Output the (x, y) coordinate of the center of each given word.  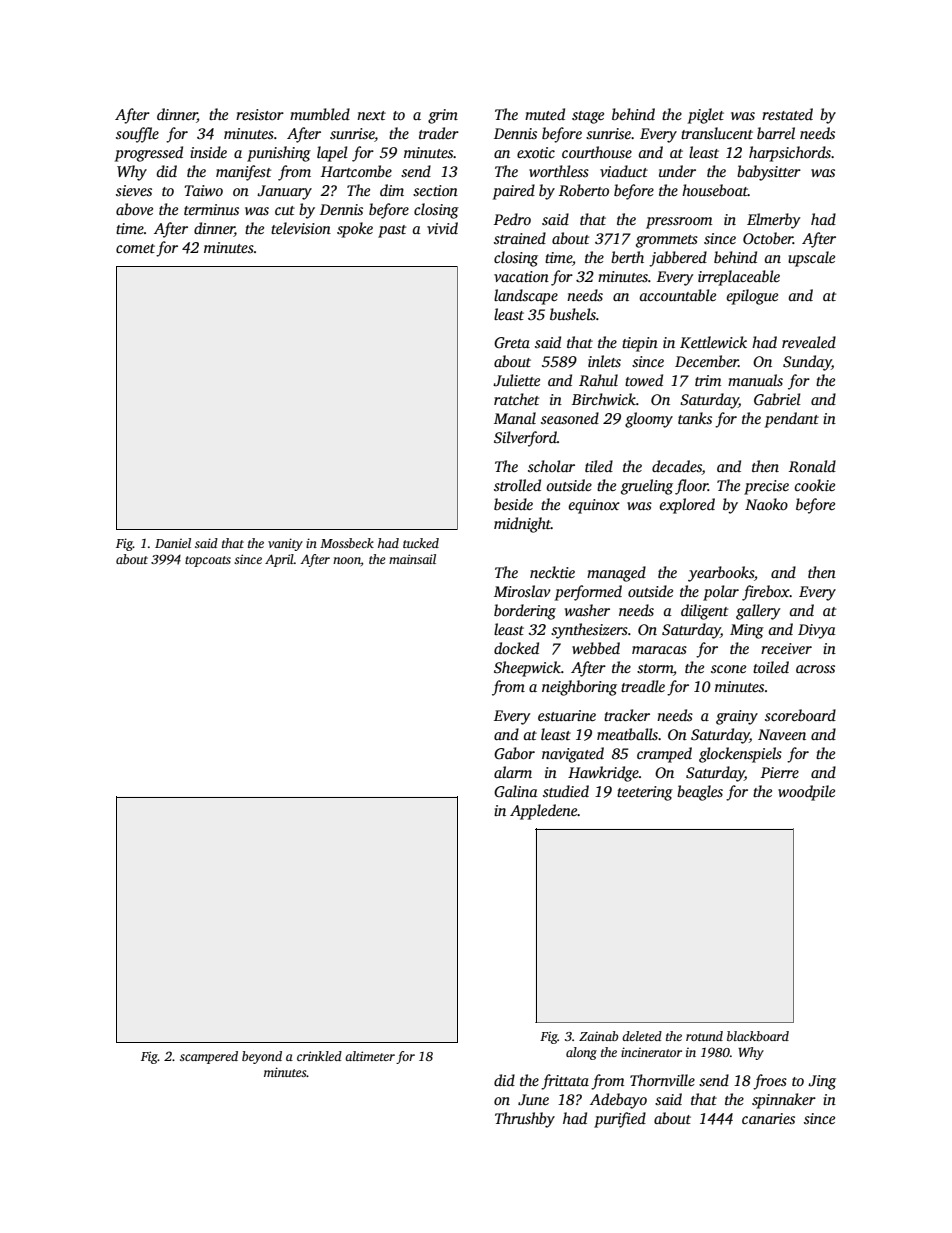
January (284, 192)
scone (728, 669)
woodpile (806, 793)
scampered (209, 1057)
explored (687, 506)
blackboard (758, 1036)
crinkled (319, 1056)
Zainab (598, 1036)
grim (443, 116)
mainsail (412, 559)
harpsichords (790, 154)
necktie (552, 572)
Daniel (173, 543)
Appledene (544, 812)
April (279, 560)
